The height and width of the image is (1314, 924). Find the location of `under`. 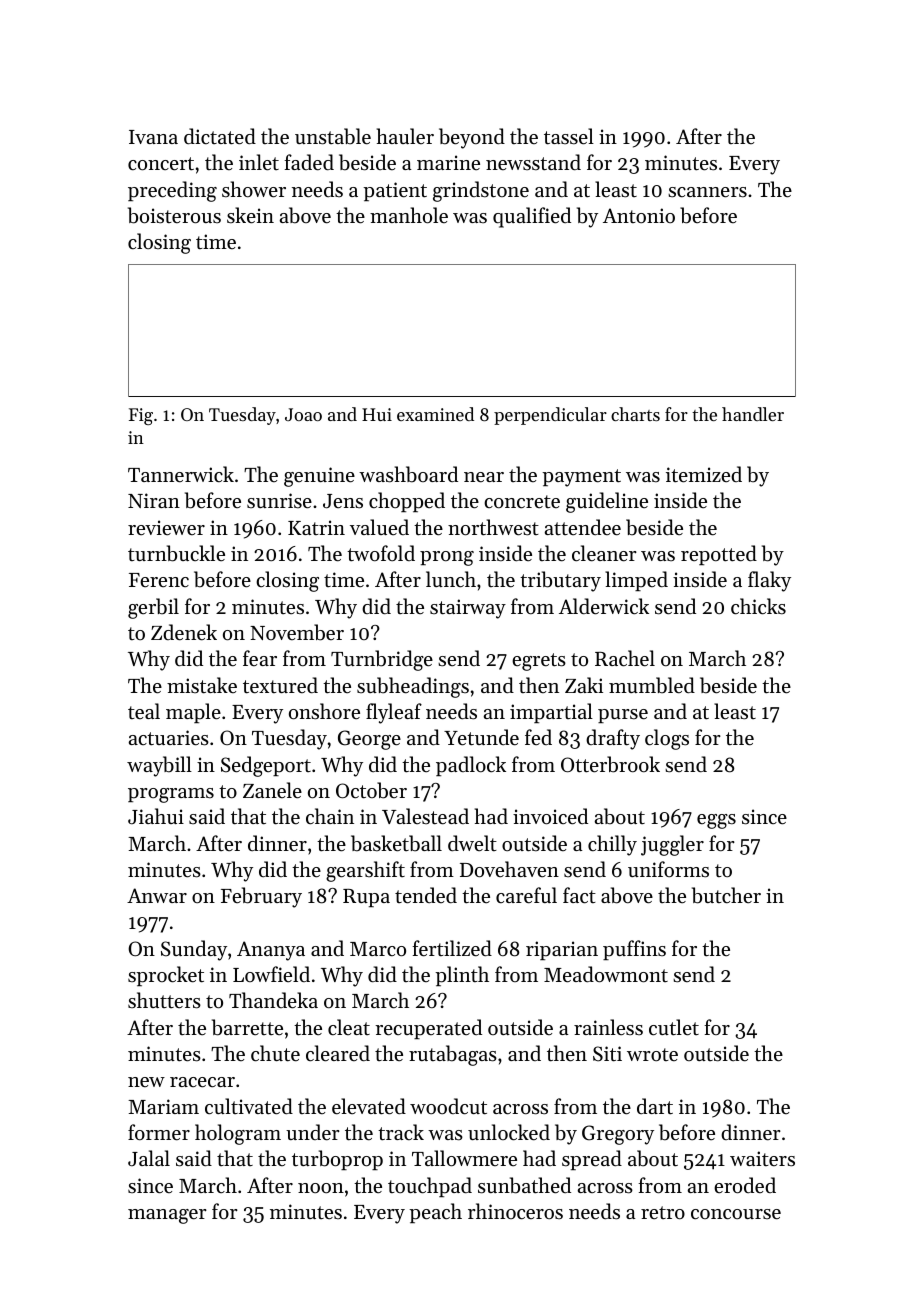

under is located at coordinates (313, 1132).
